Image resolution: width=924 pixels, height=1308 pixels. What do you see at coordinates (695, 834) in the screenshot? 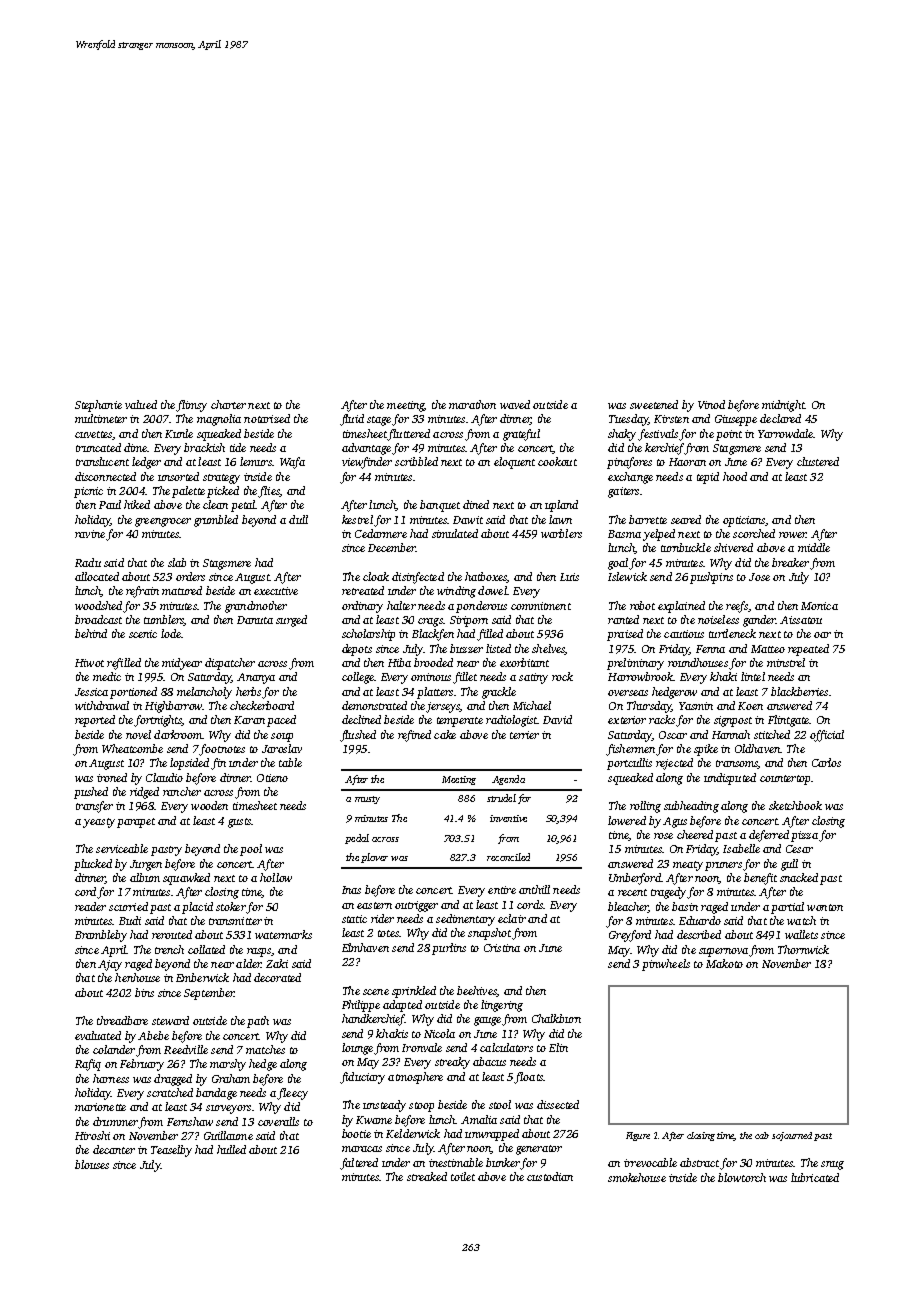
I see `cheered` at bounding box center [695, 834].
